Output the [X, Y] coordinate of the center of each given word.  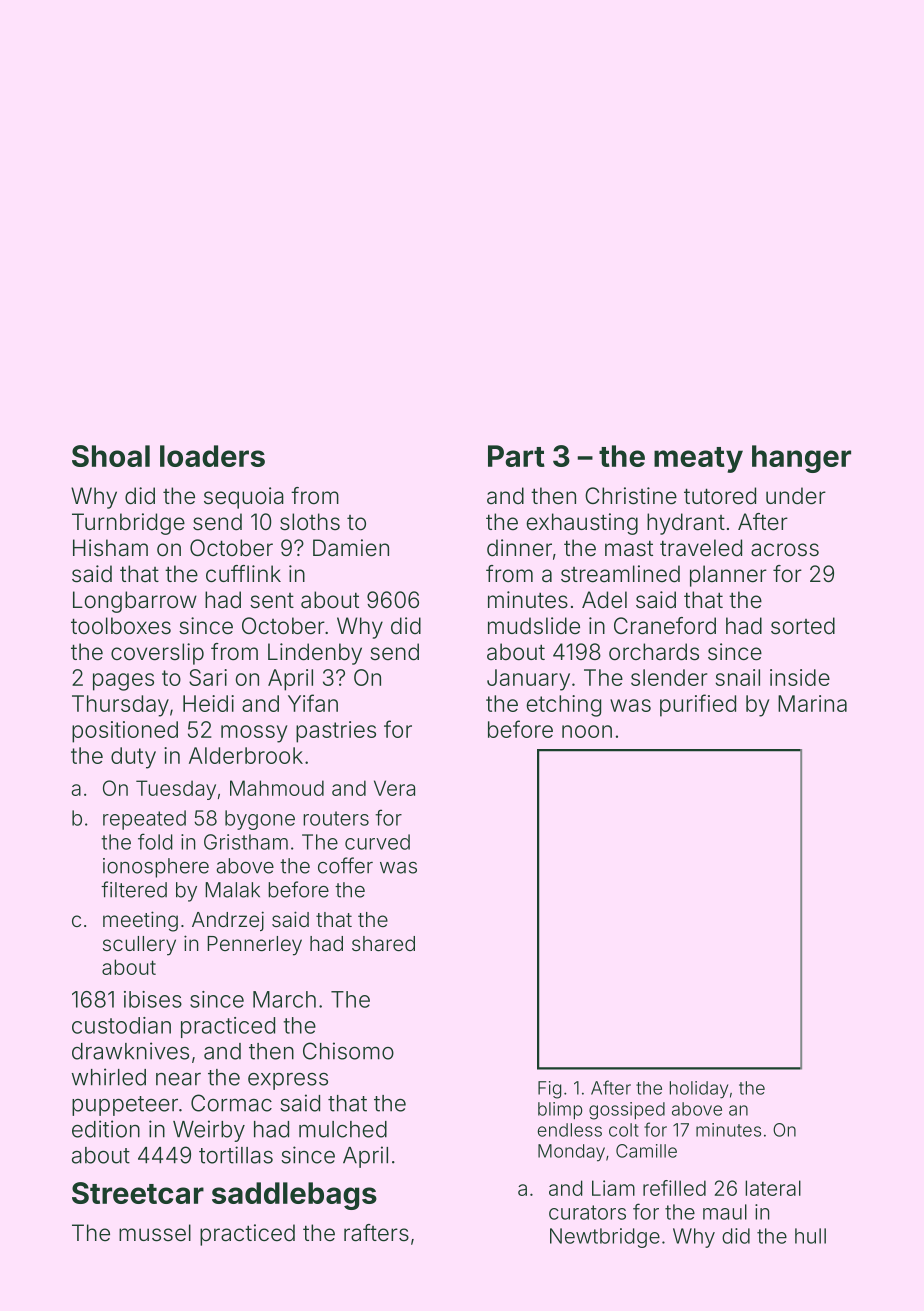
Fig [549, 1090]
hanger [801, 459]
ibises [153, 999]
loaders [212, 456]
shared [383, 943]
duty [133, 758]
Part [516, 456]
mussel [155, 1233]
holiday [699, 1090]
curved [377, 842]
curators [587, 1212]
